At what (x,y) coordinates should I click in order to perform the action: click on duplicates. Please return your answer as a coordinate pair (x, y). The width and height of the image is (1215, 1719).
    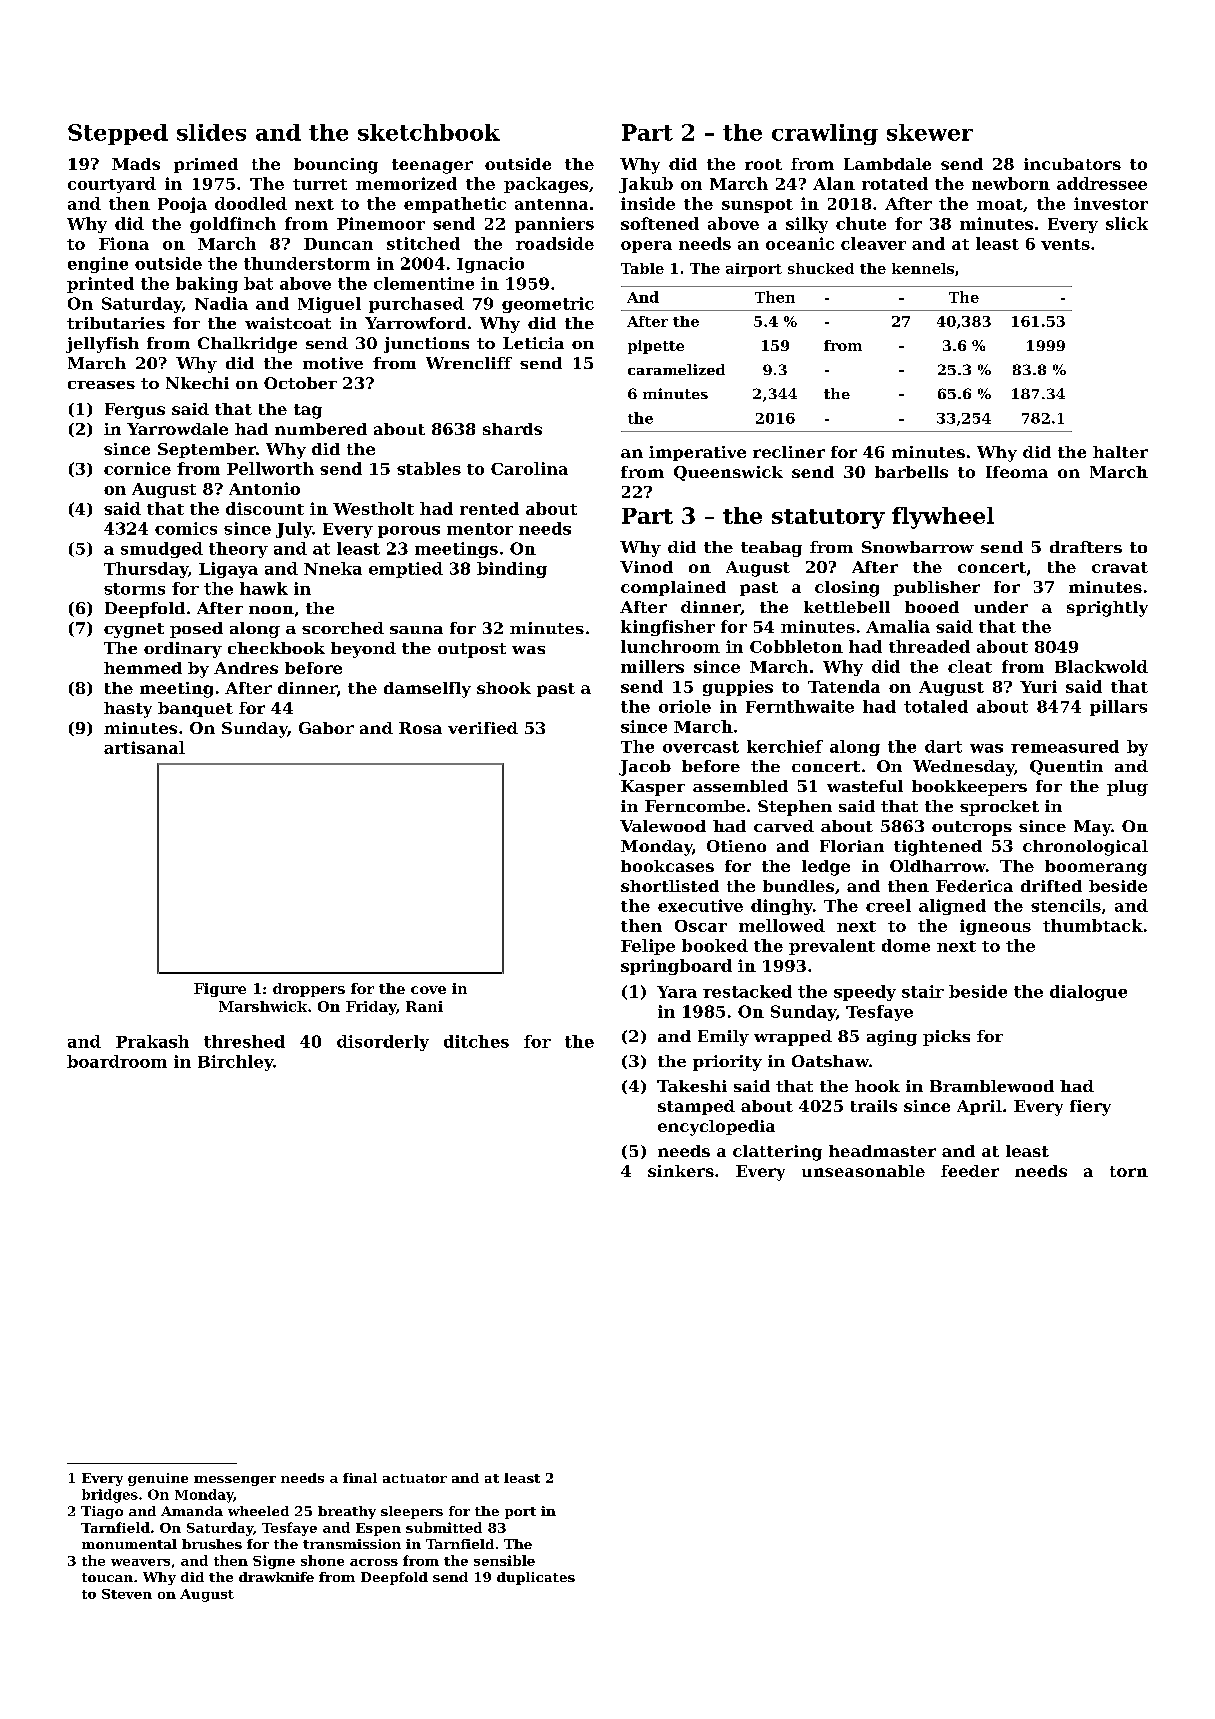
    Looking at the image, I should click on (536, 1578).
